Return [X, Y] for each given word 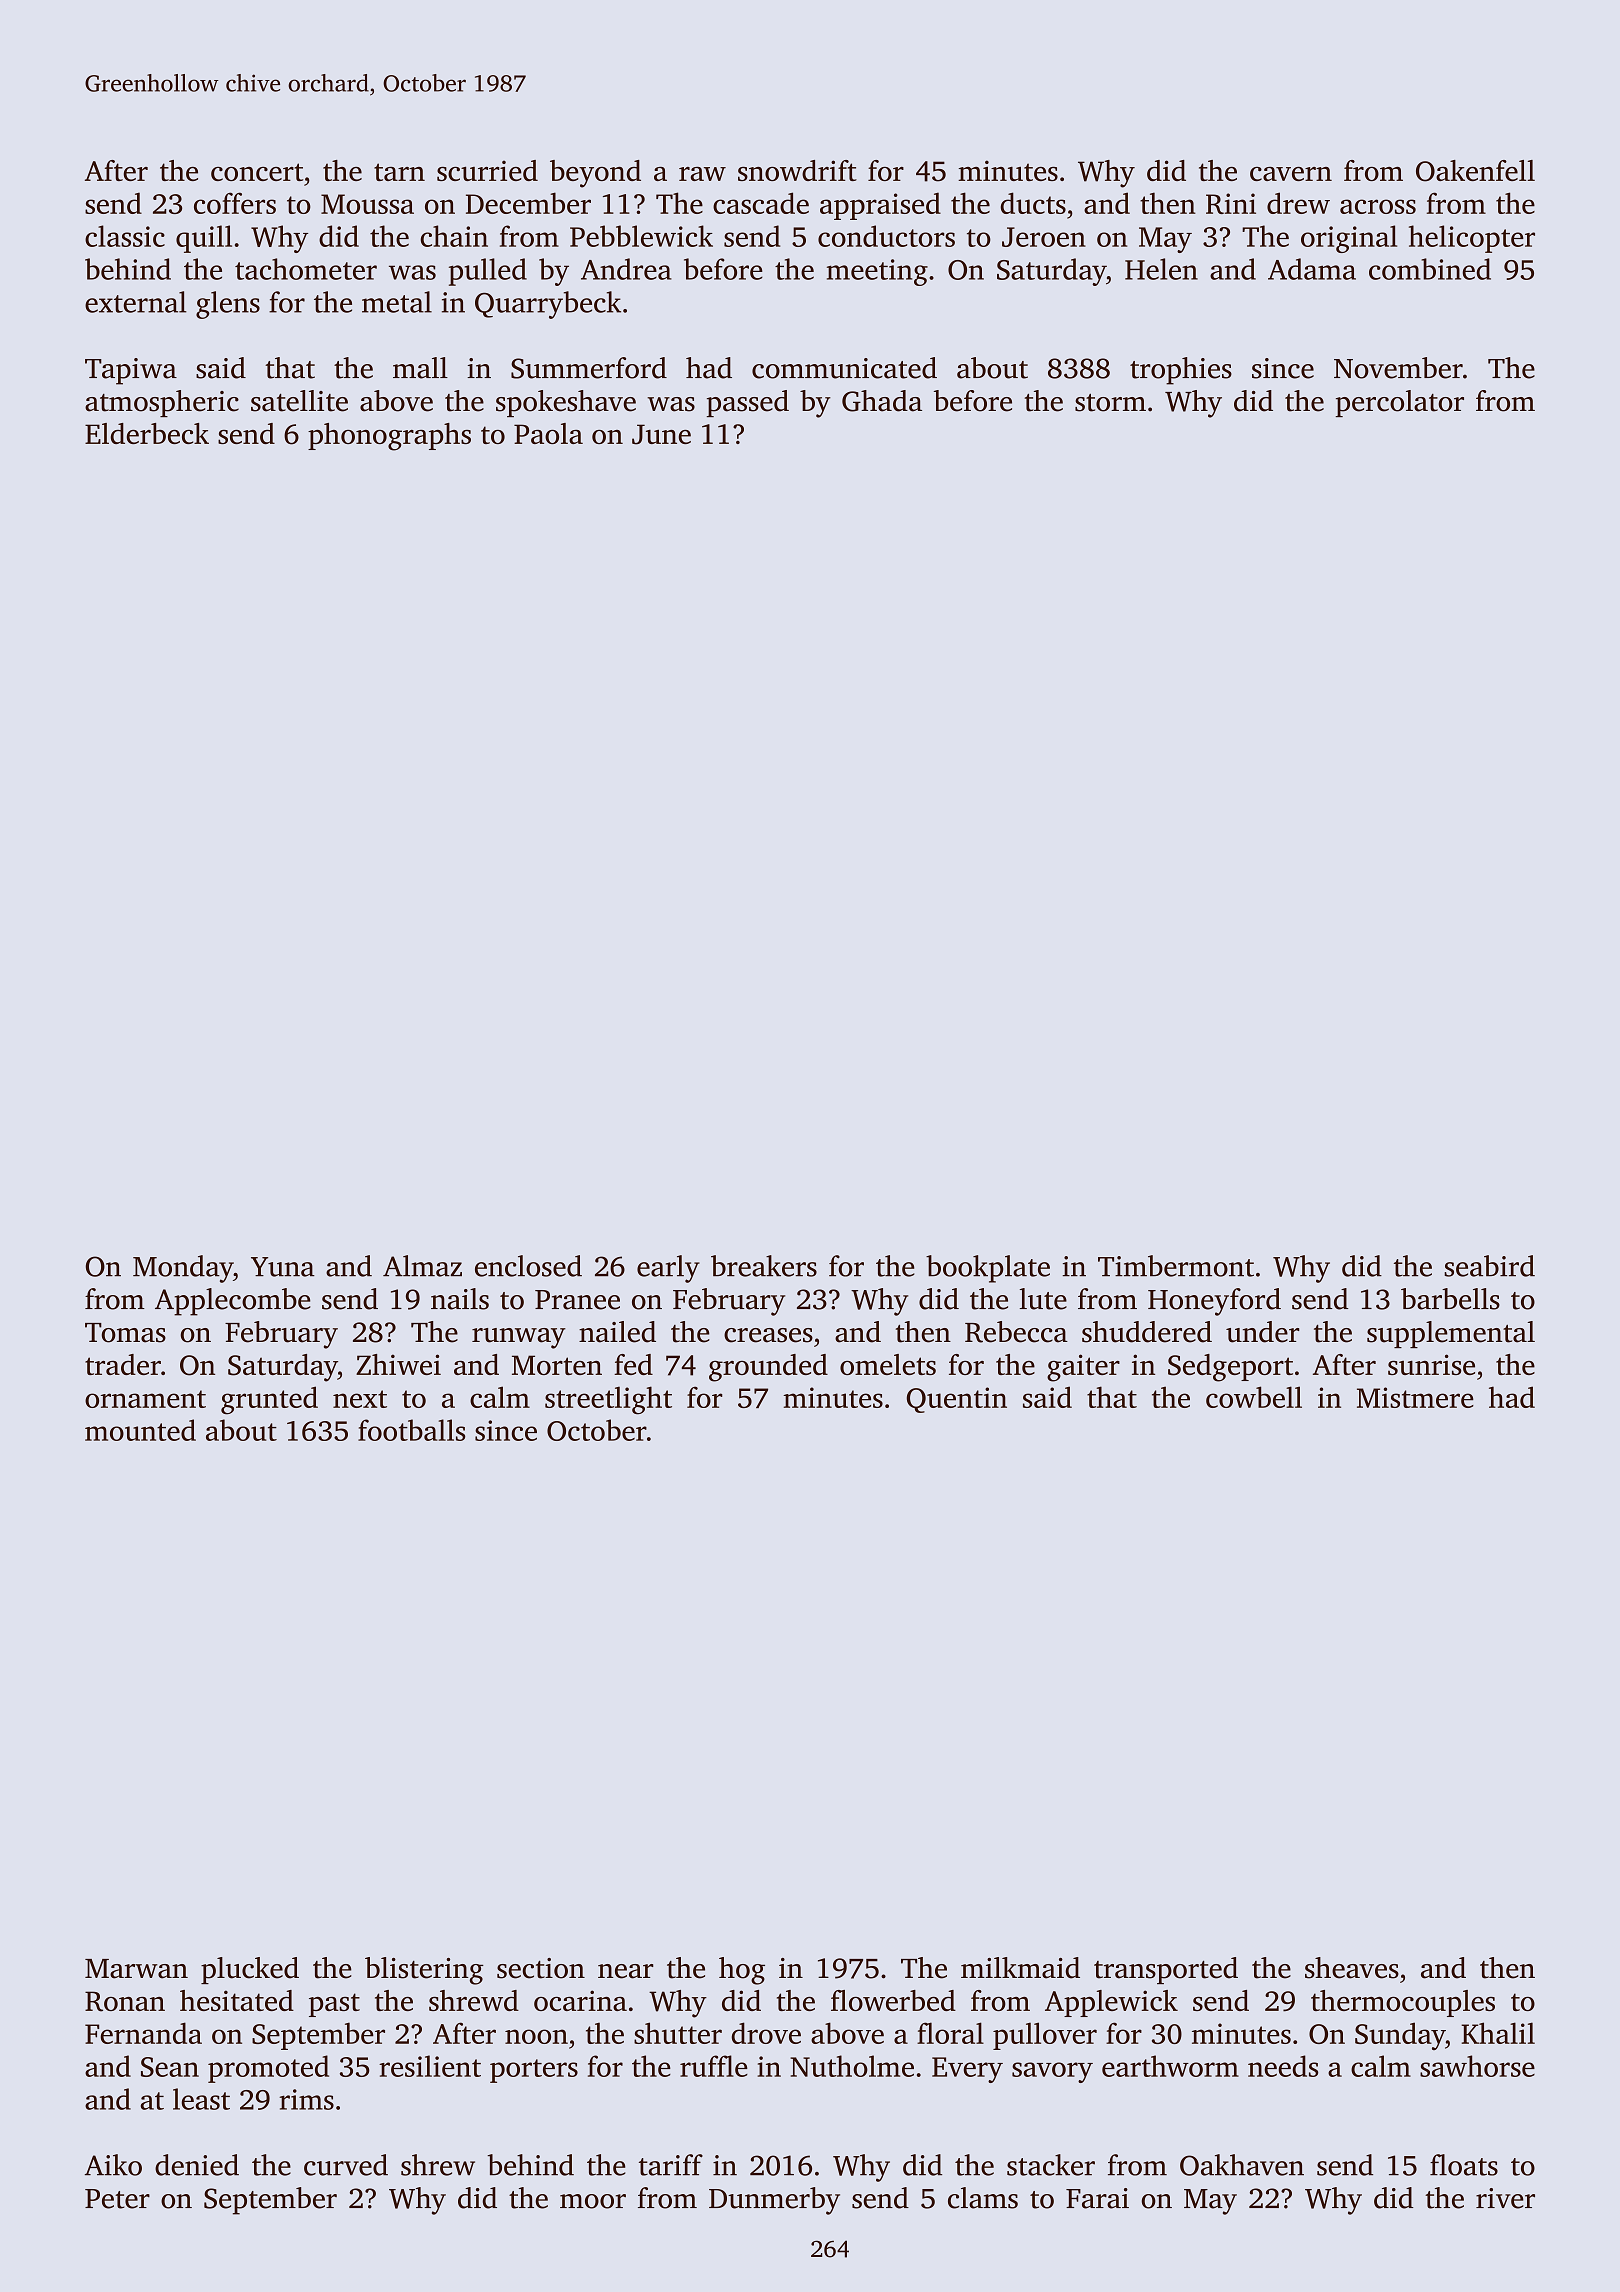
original [1349, 239]
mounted [140, 1430]
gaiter [1083, 1368]
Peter [117, 2199]
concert [257, 172]
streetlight [608, 1400]
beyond [595, 174]
